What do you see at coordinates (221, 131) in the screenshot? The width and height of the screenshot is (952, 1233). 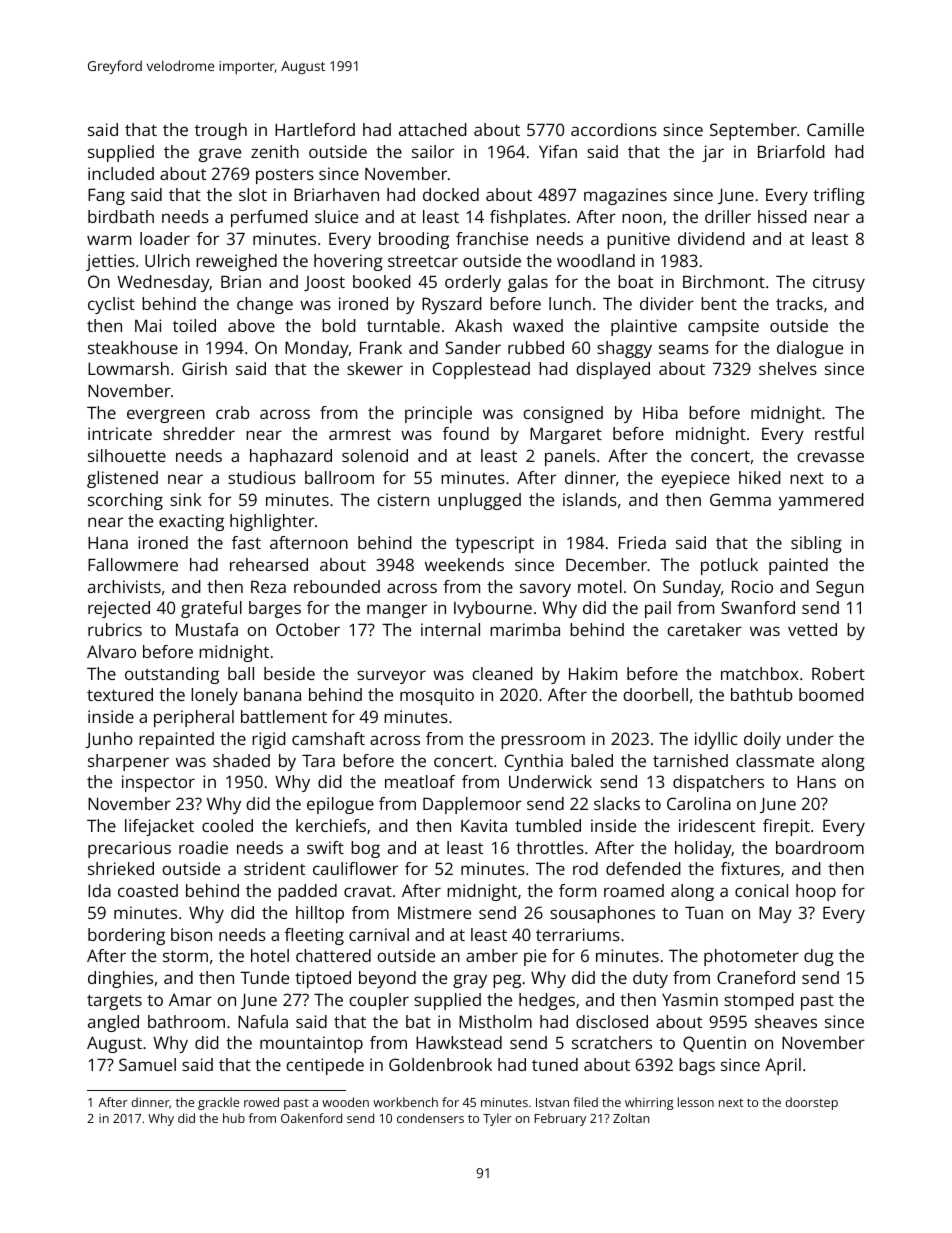 I see `trough` at bounding box center [221, 131].
